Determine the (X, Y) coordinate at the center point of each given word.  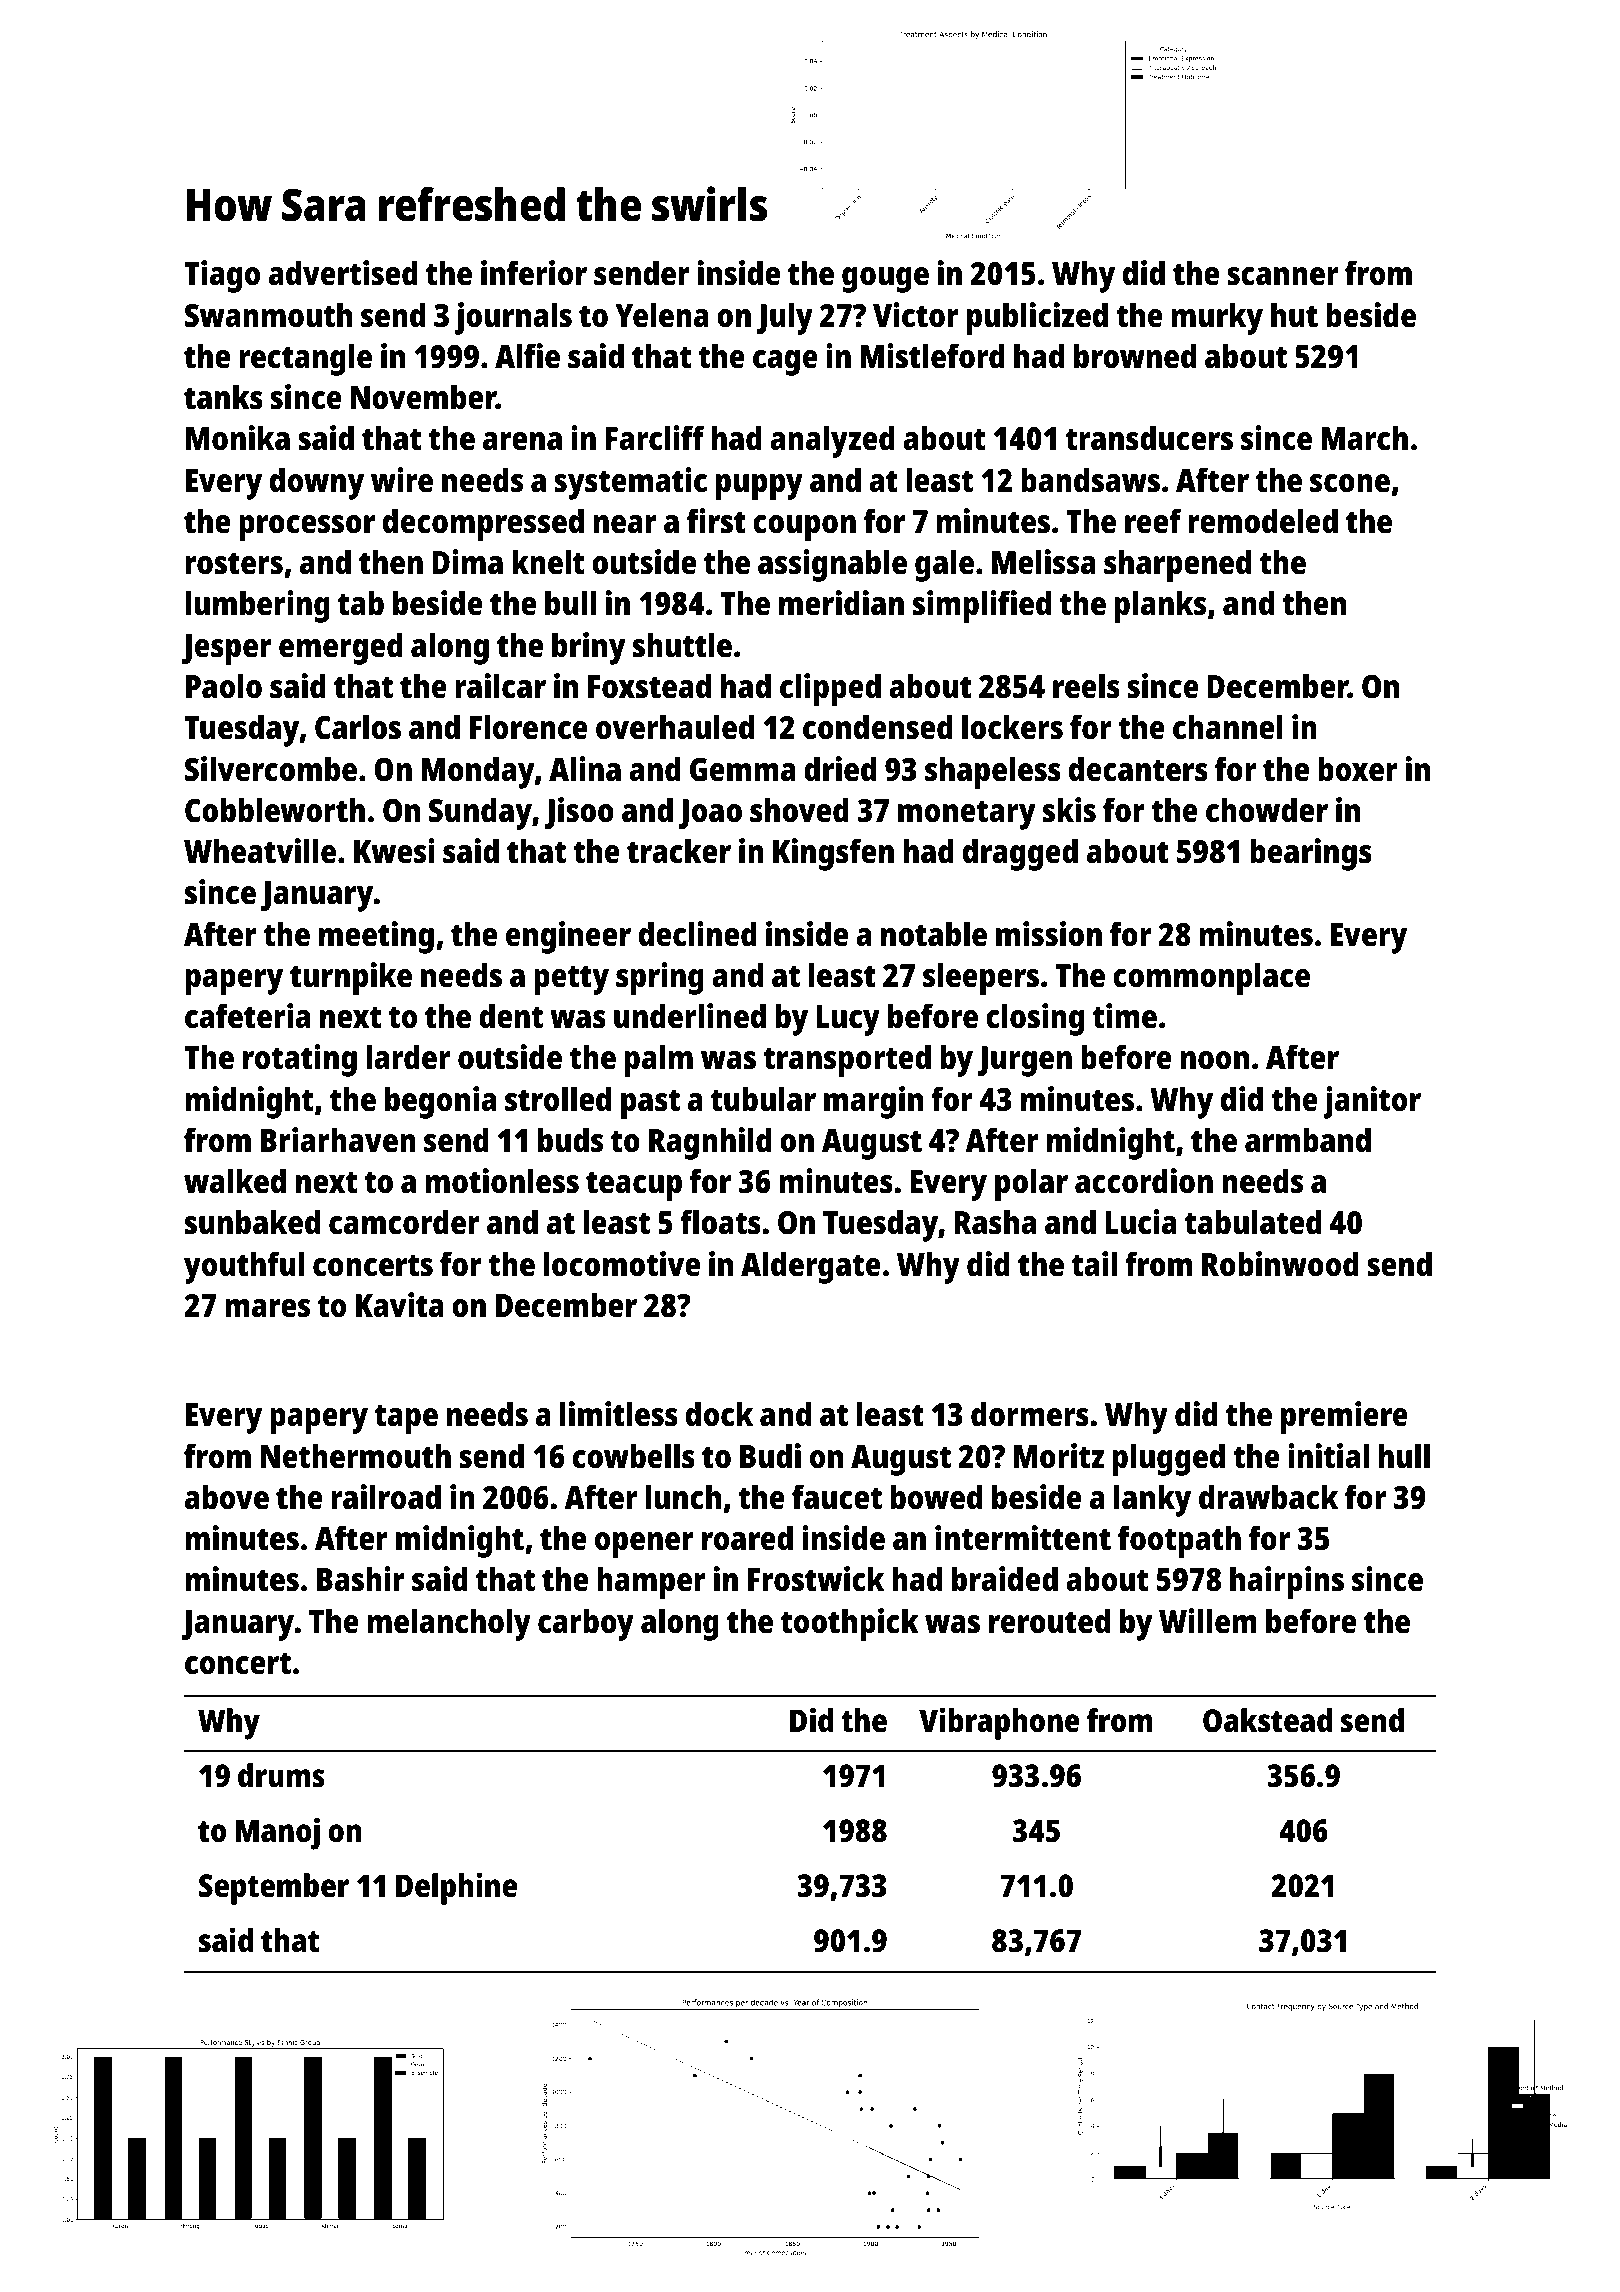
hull (1404, 1456)
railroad (386, 1497)
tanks (223, 397)
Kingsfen (833, 854)
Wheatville (260, 851)
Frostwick (816, 1579)
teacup (634, 1186)
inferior (534, 273)
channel (1228, 727)
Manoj (277, 1833)
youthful (244, 1267)
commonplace (1211, 978)
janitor (1372, 1102)
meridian (841, 603)
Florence (529, 727)
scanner (1283, 276)
